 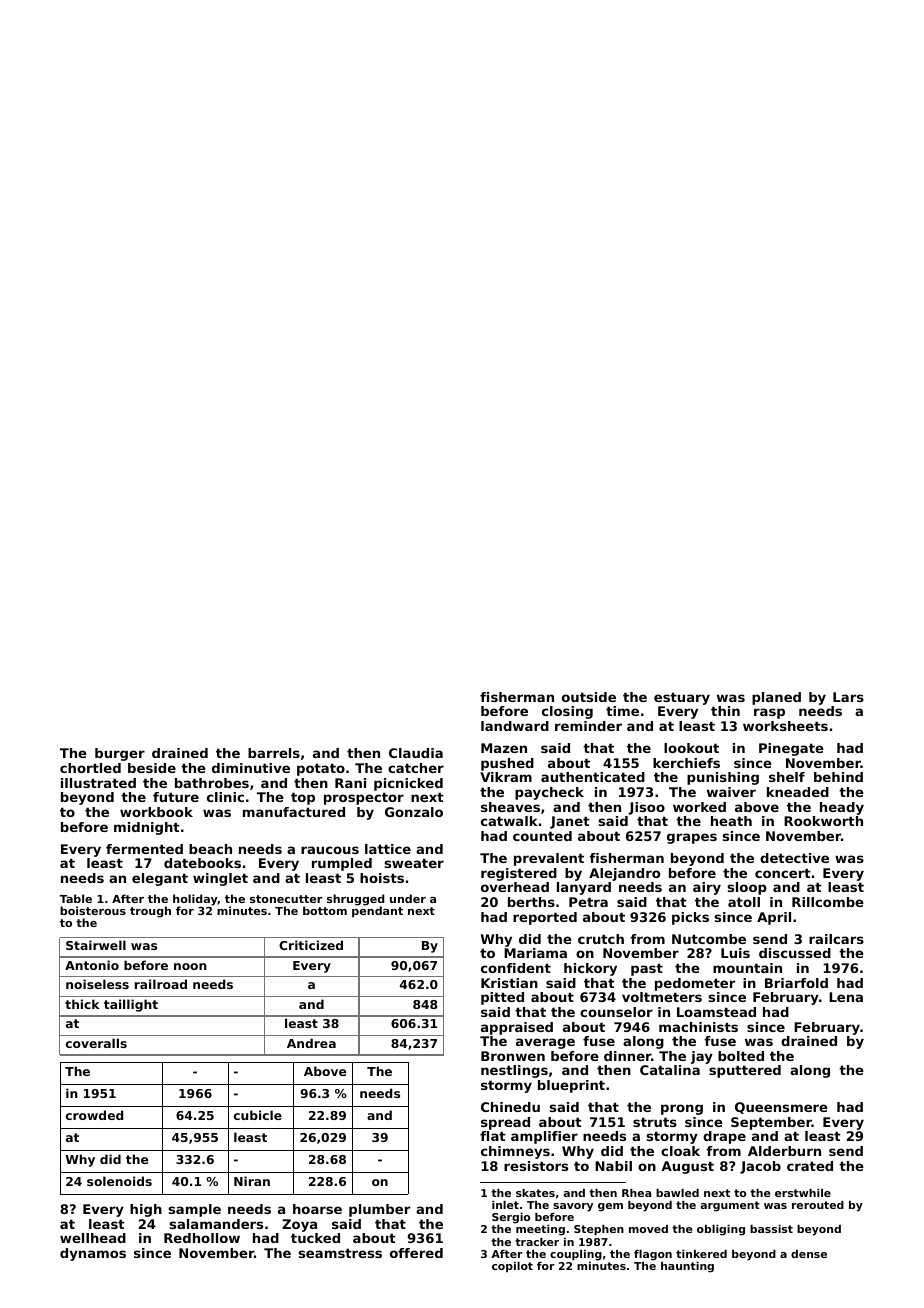 What do you see at coordinates (624, 874) in the page?
I see `Alejandro` at bounding box center [624, 874].
